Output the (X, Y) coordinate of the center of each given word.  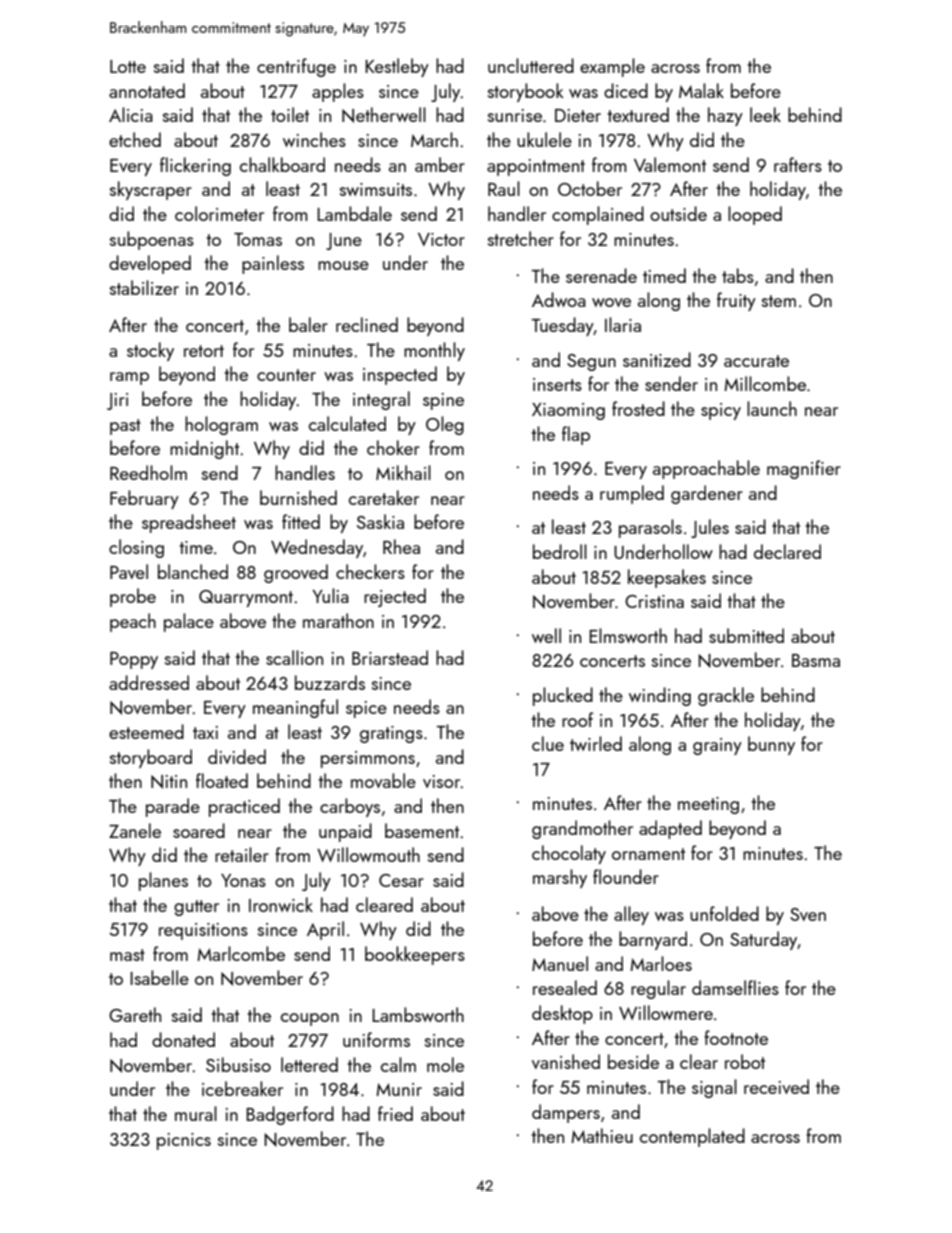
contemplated (692, 1137)
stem (779, 301)
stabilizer (144, 287)
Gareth (135, 1014)
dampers (566, 1113)
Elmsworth (628, 635)
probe (133, 597)
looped (755, 215)
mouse (343, 265)
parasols (650, 528)
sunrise (515, 115)
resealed (565, 987)
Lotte (128, 66)
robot (745, 1061)
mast (127, 955)
